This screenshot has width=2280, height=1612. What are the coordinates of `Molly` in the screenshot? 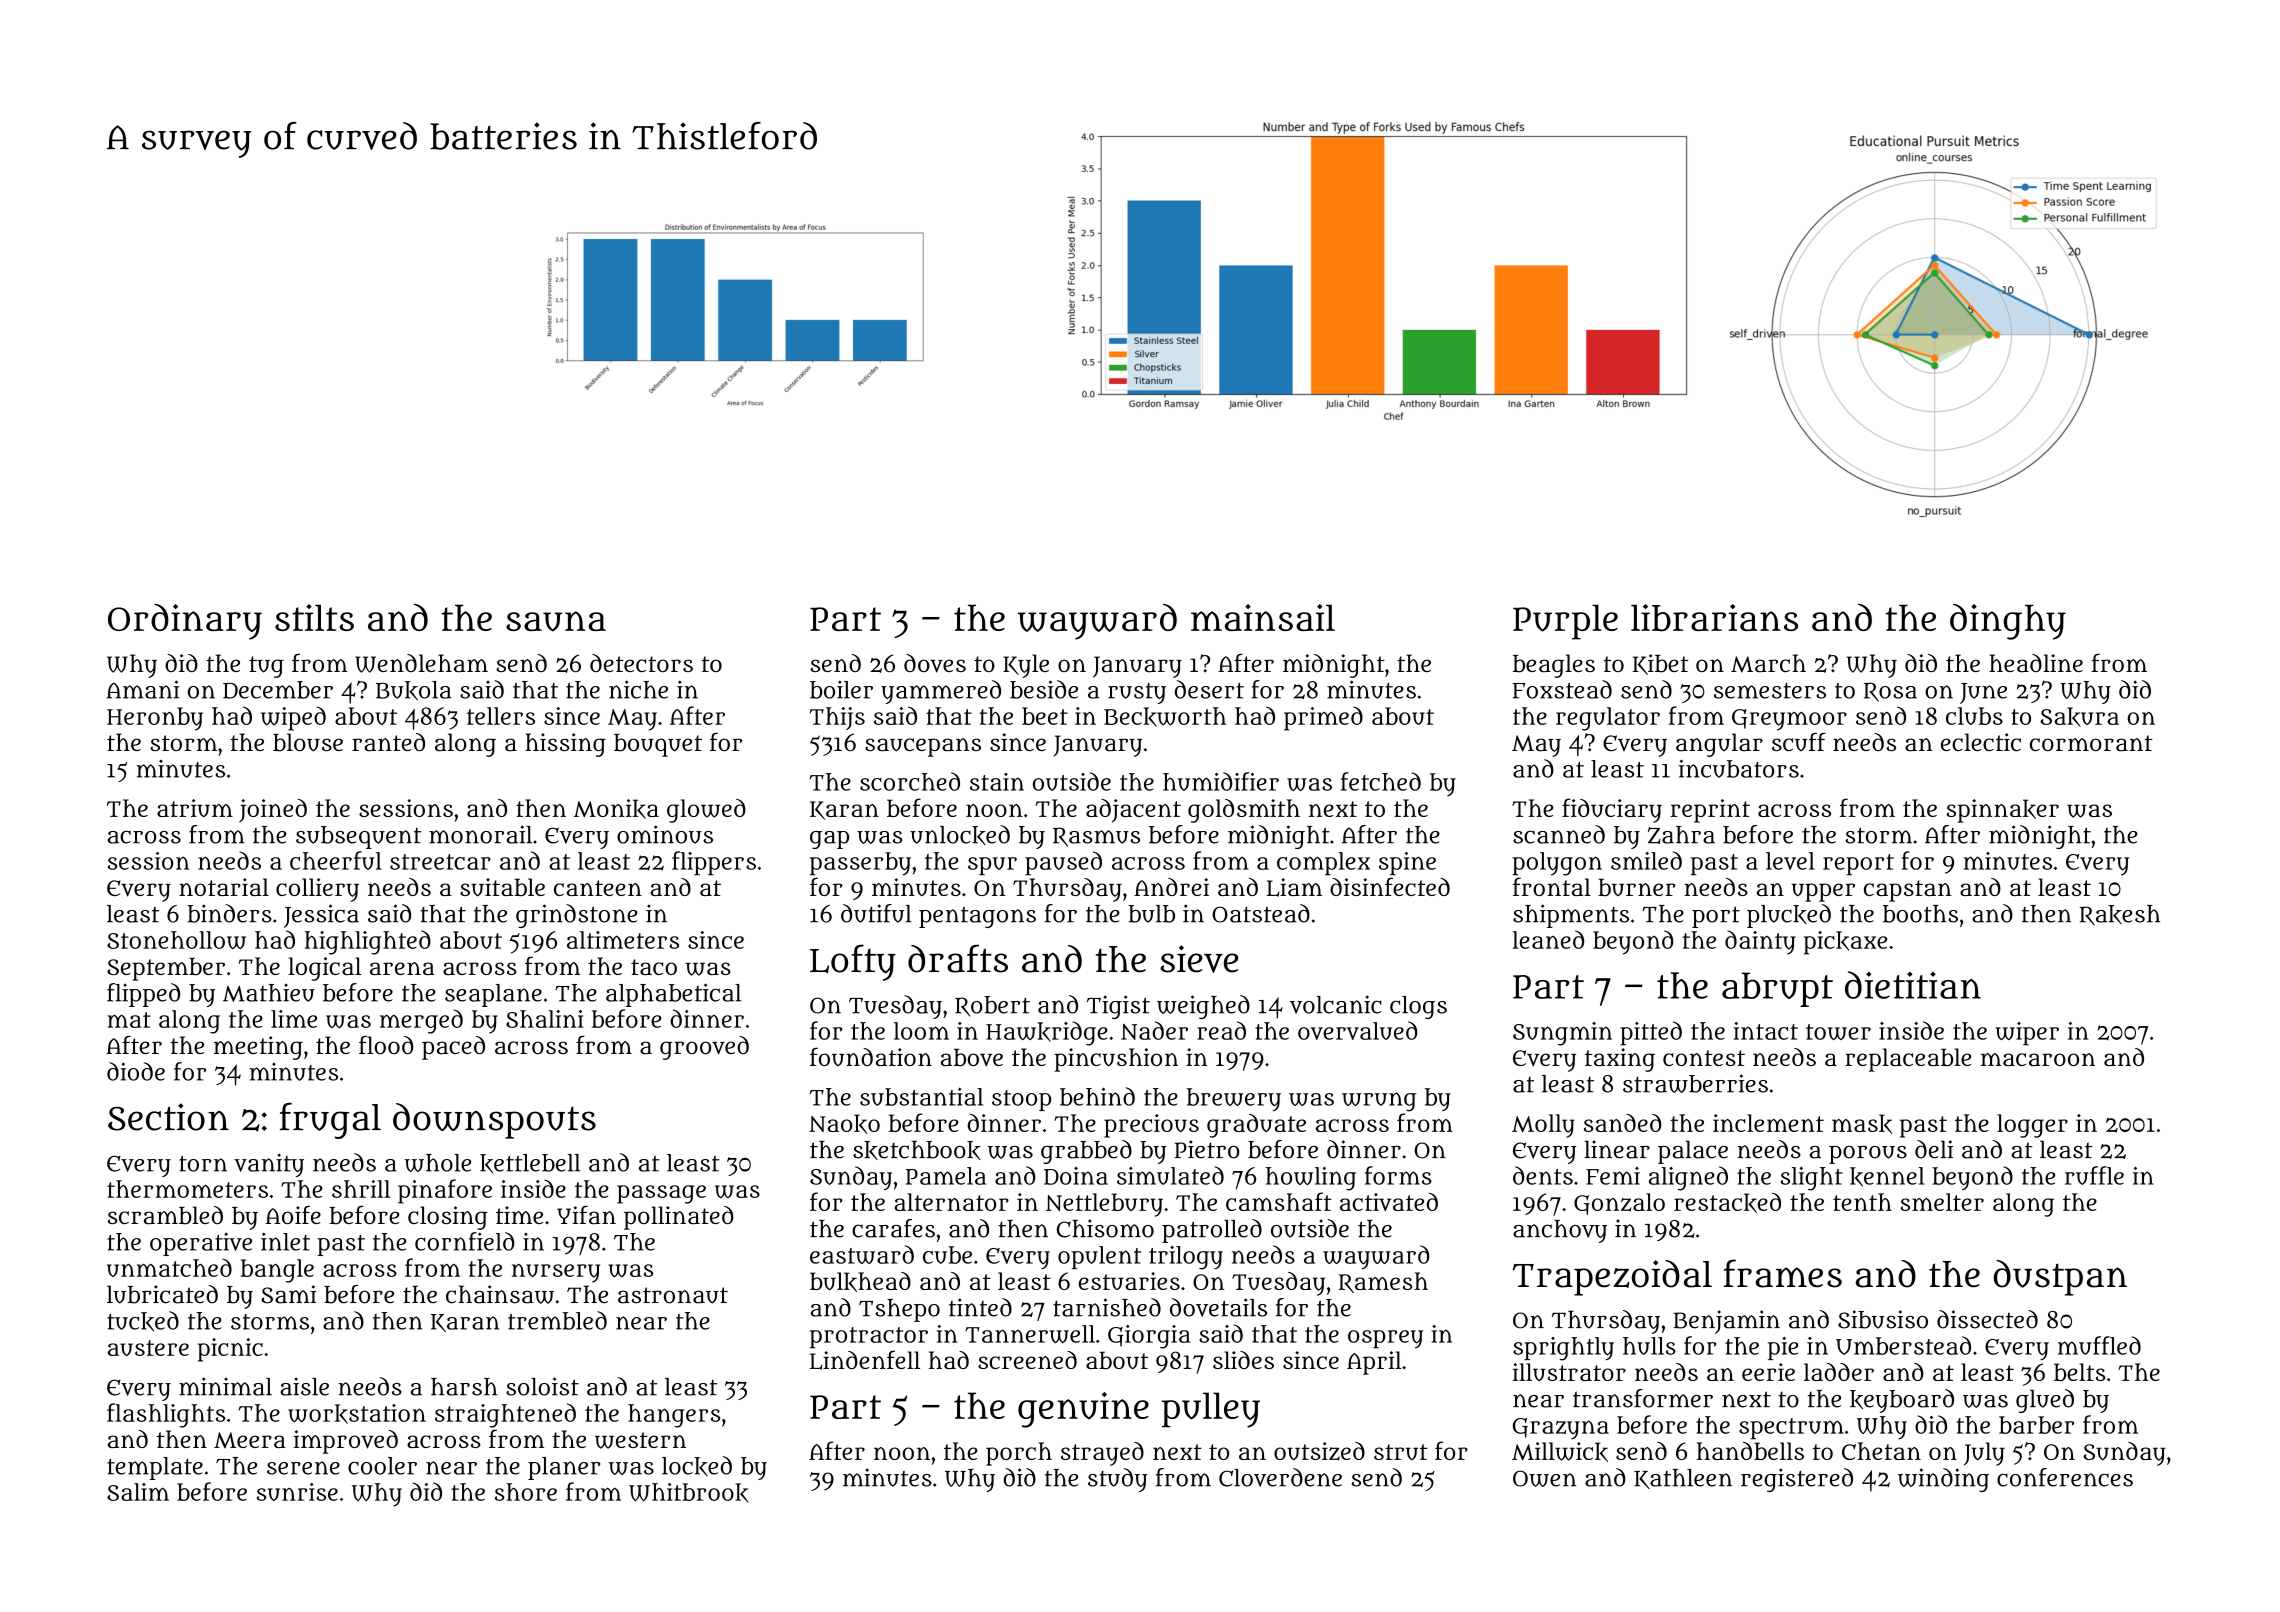 It's located at (1543, 1126).
